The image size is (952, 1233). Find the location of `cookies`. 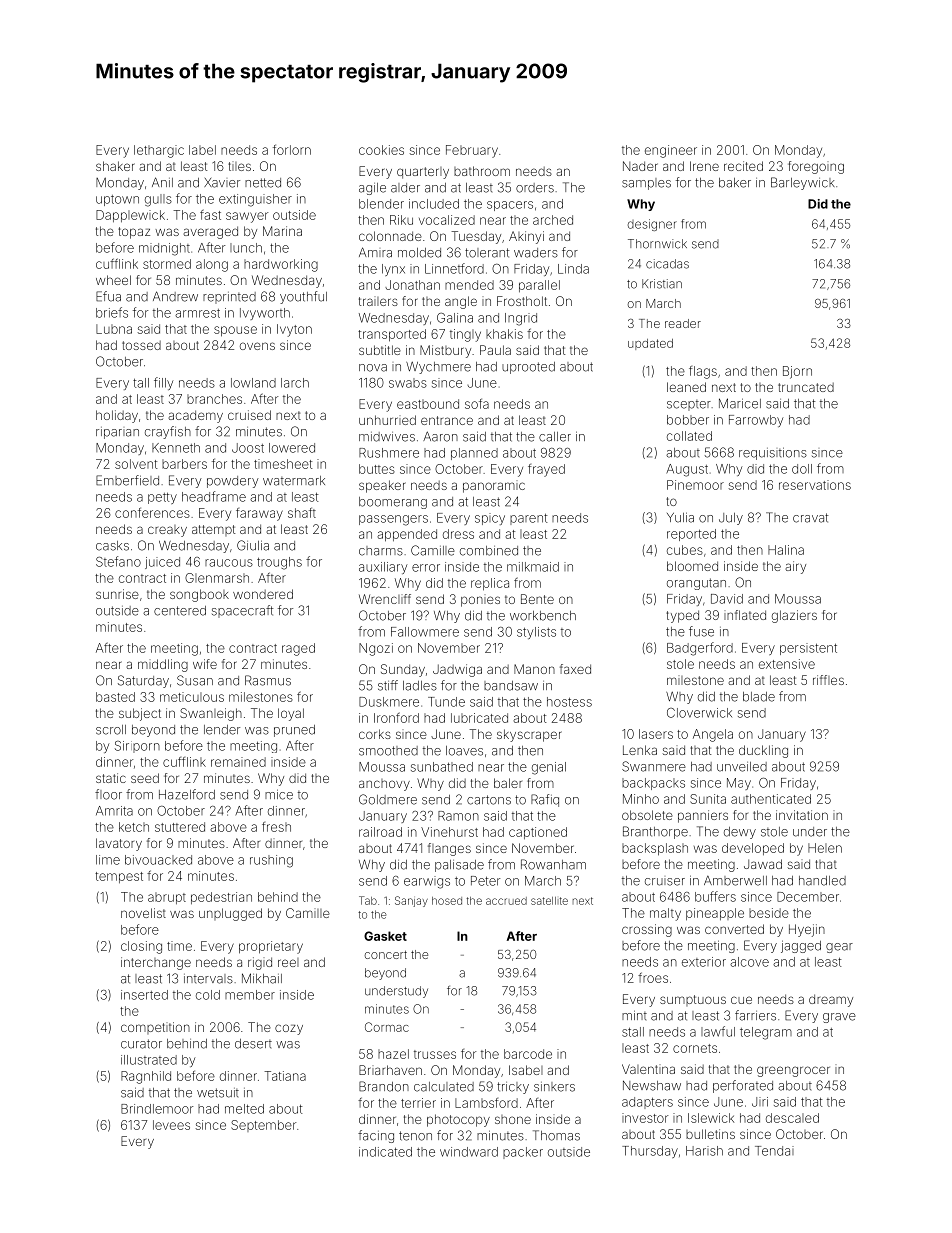

cookies is located at coordinates (381, 150).
